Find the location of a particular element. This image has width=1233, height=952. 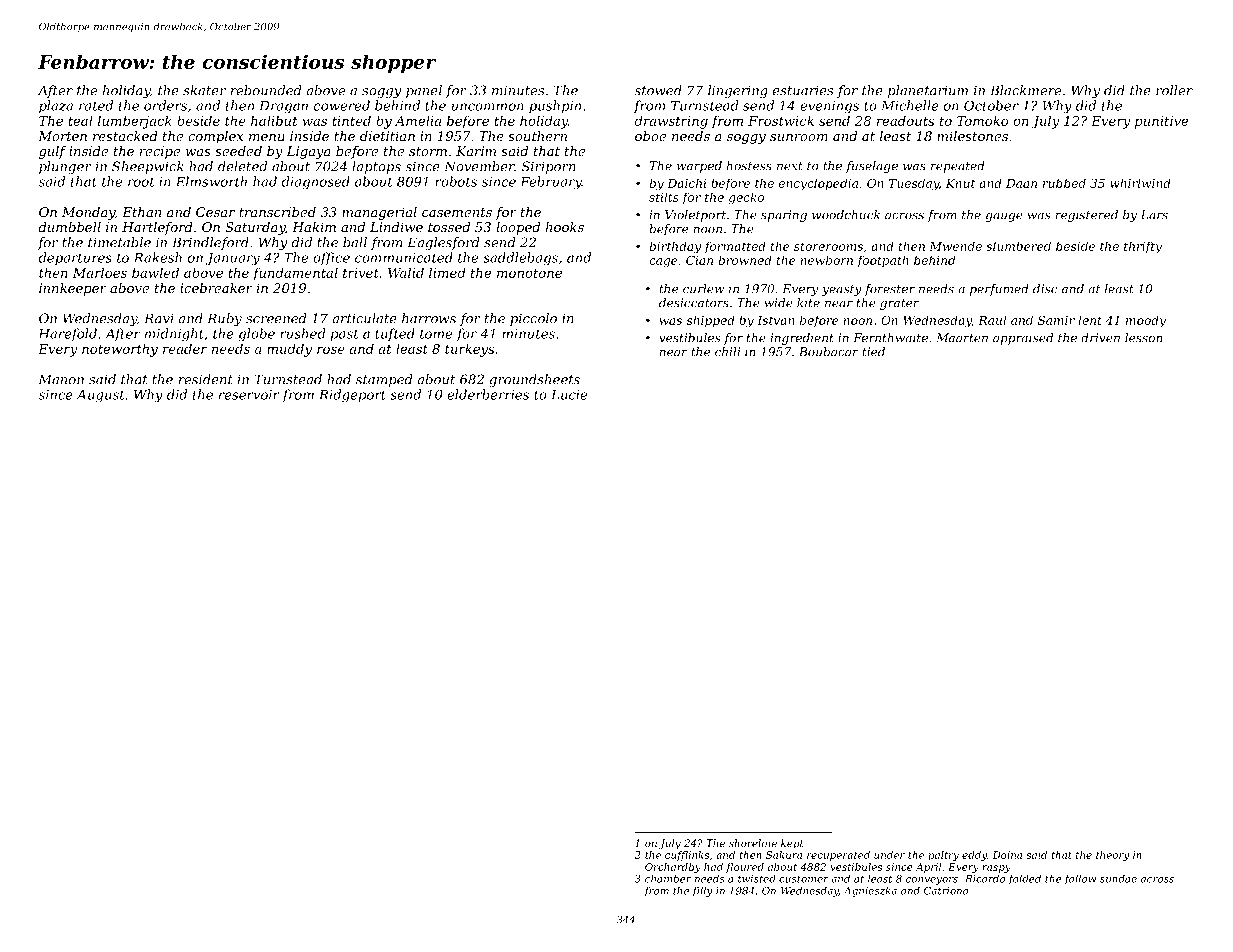

plaza is located at coordinates (56, 106).
